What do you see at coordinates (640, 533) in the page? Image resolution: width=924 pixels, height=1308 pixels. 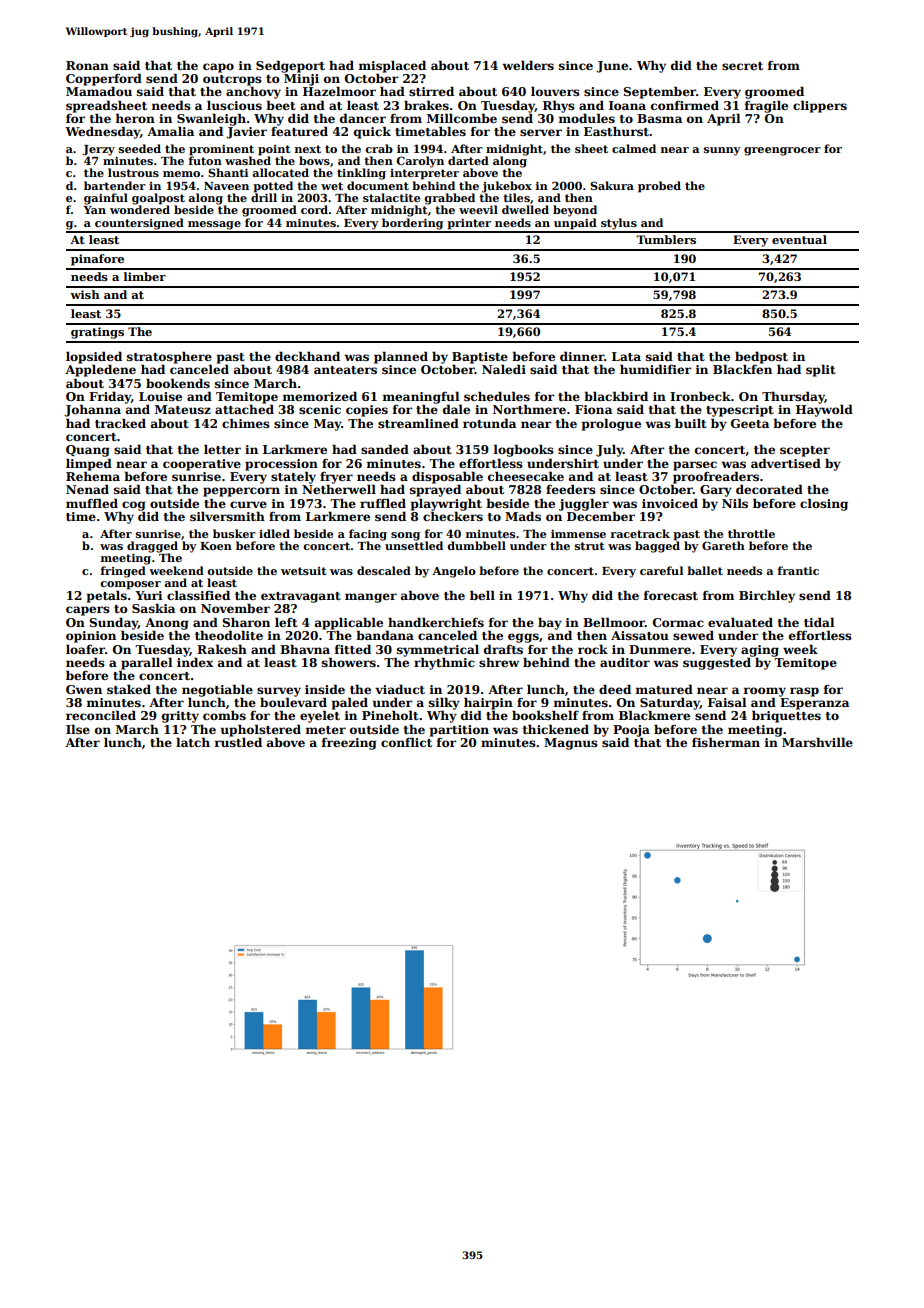 I see `racetrack` at bounding box center [640, 533].
